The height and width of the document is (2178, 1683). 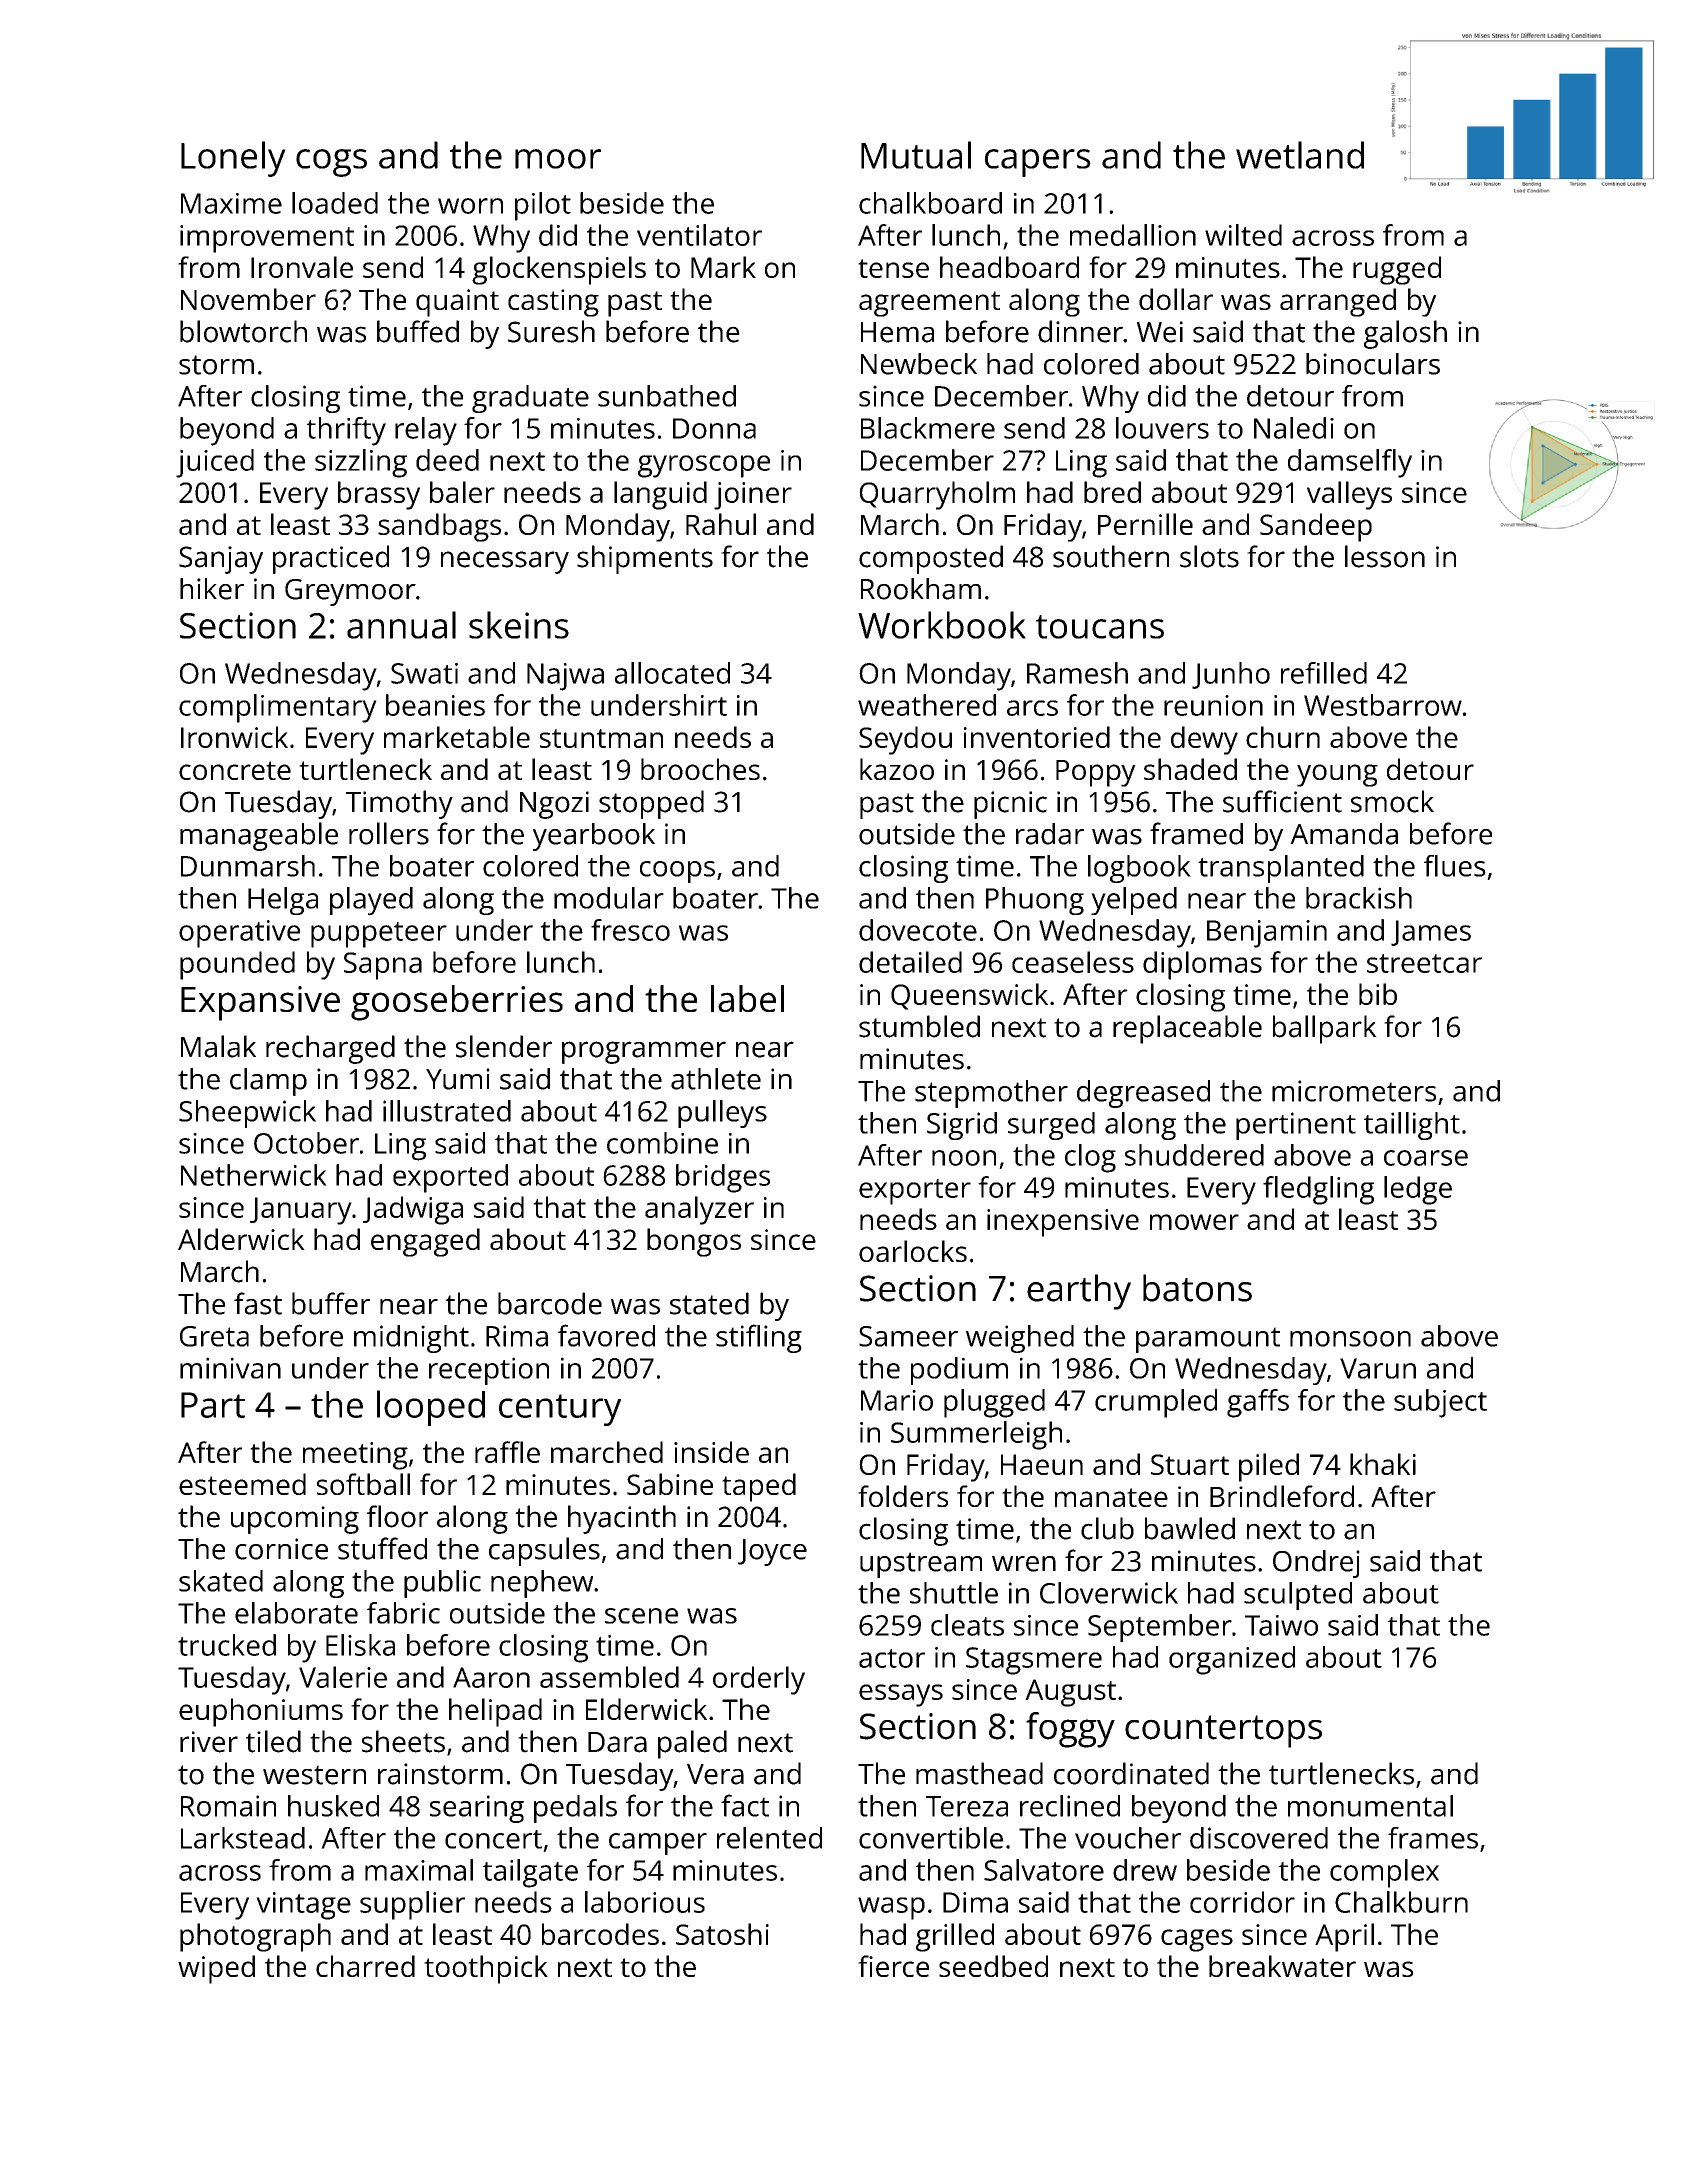 I want to click on helipad, so click(x=495, y=1712).
